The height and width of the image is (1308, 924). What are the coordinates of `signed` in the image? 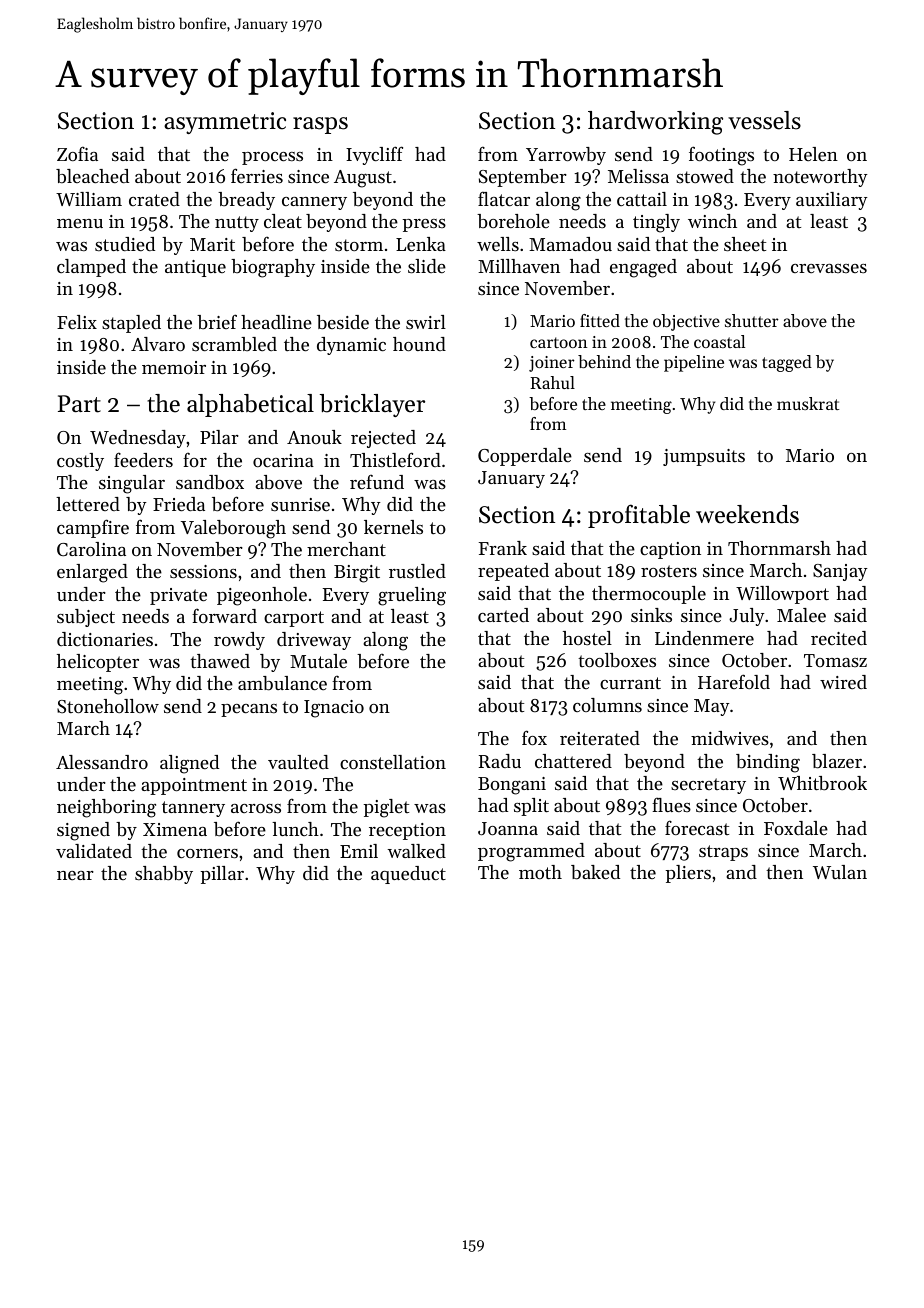 It's located at (83, 831).
